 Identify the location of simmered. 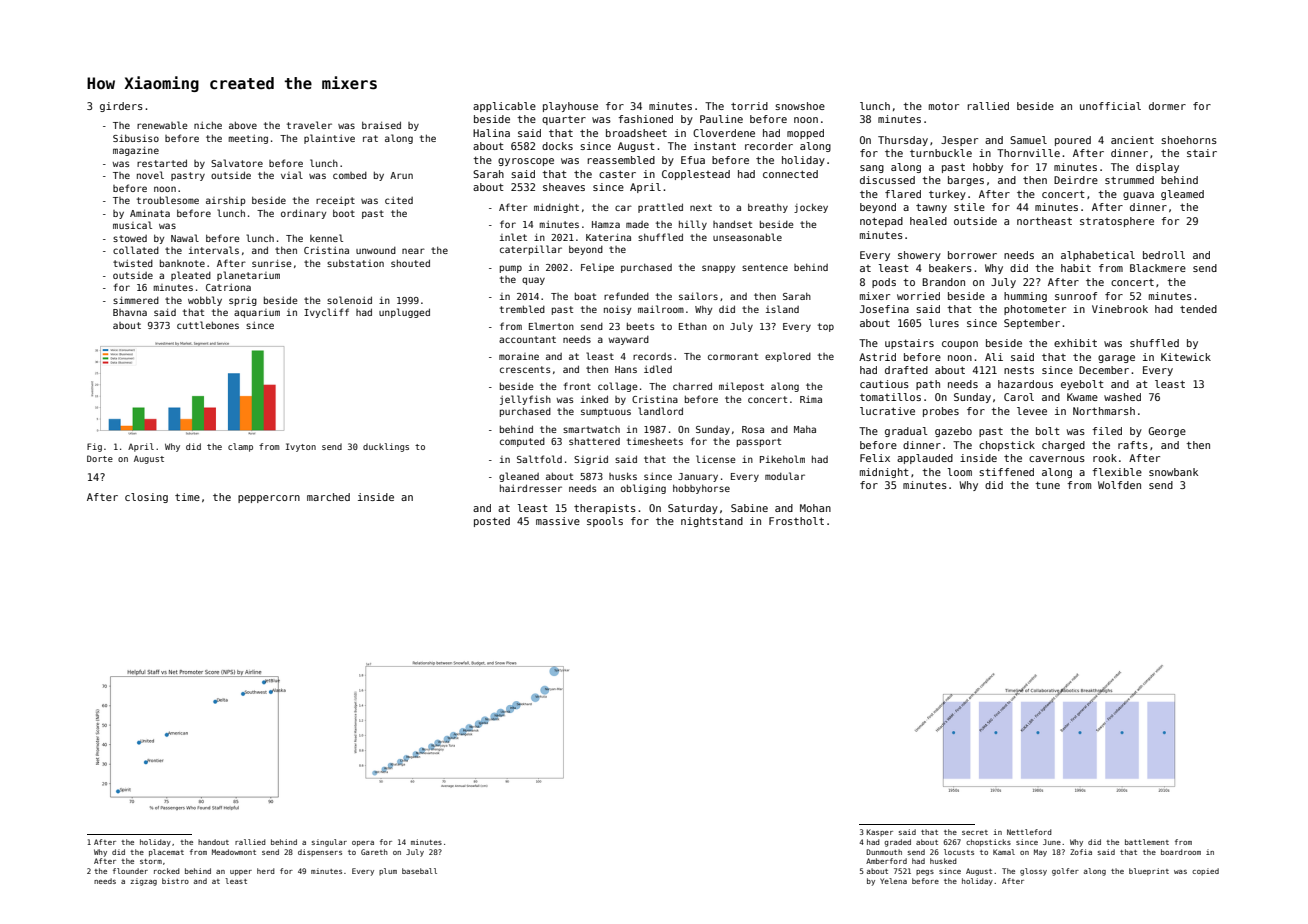
(136, 300).
